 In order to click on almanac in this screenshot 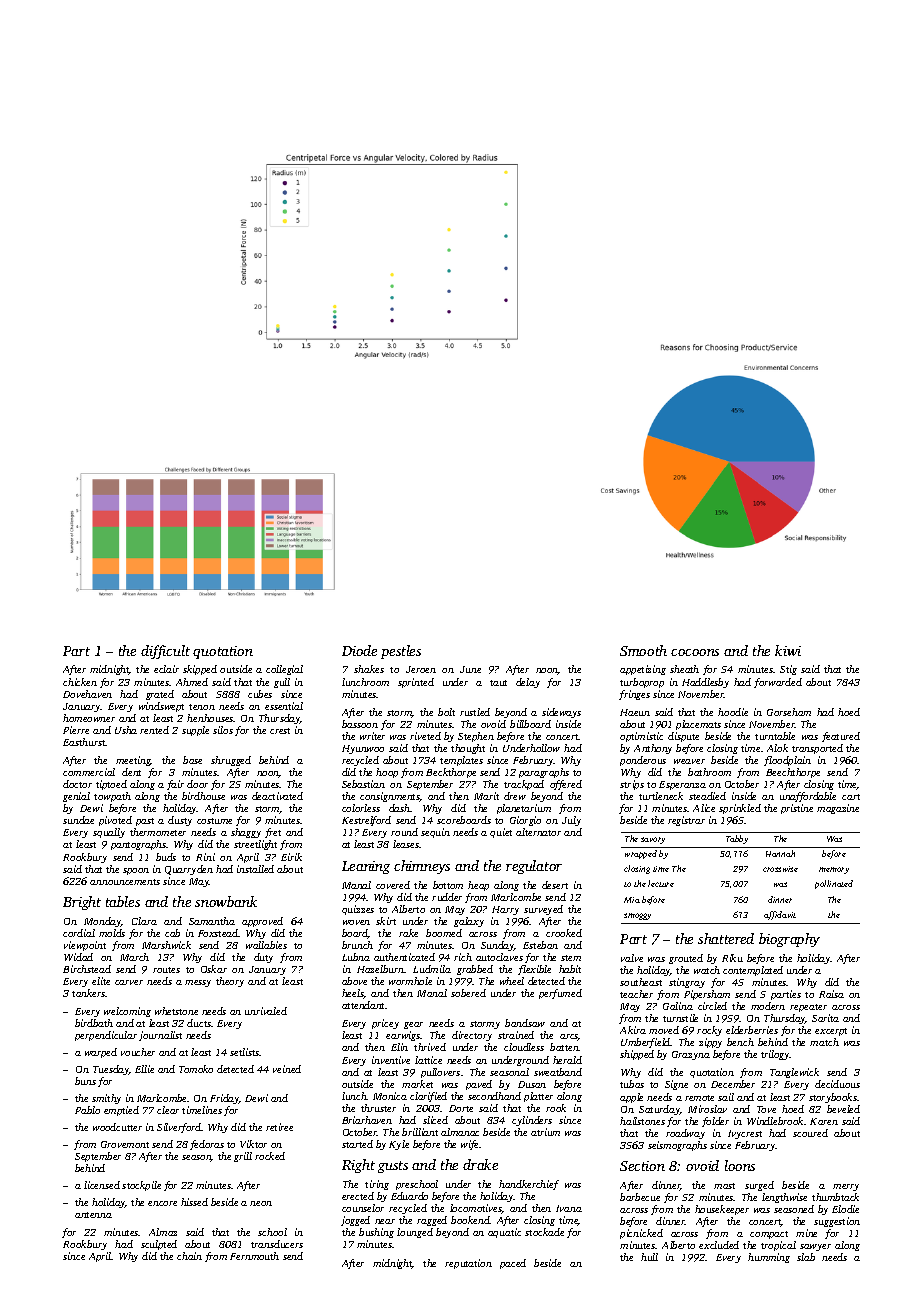, I will do `click(460, 1132)`.
